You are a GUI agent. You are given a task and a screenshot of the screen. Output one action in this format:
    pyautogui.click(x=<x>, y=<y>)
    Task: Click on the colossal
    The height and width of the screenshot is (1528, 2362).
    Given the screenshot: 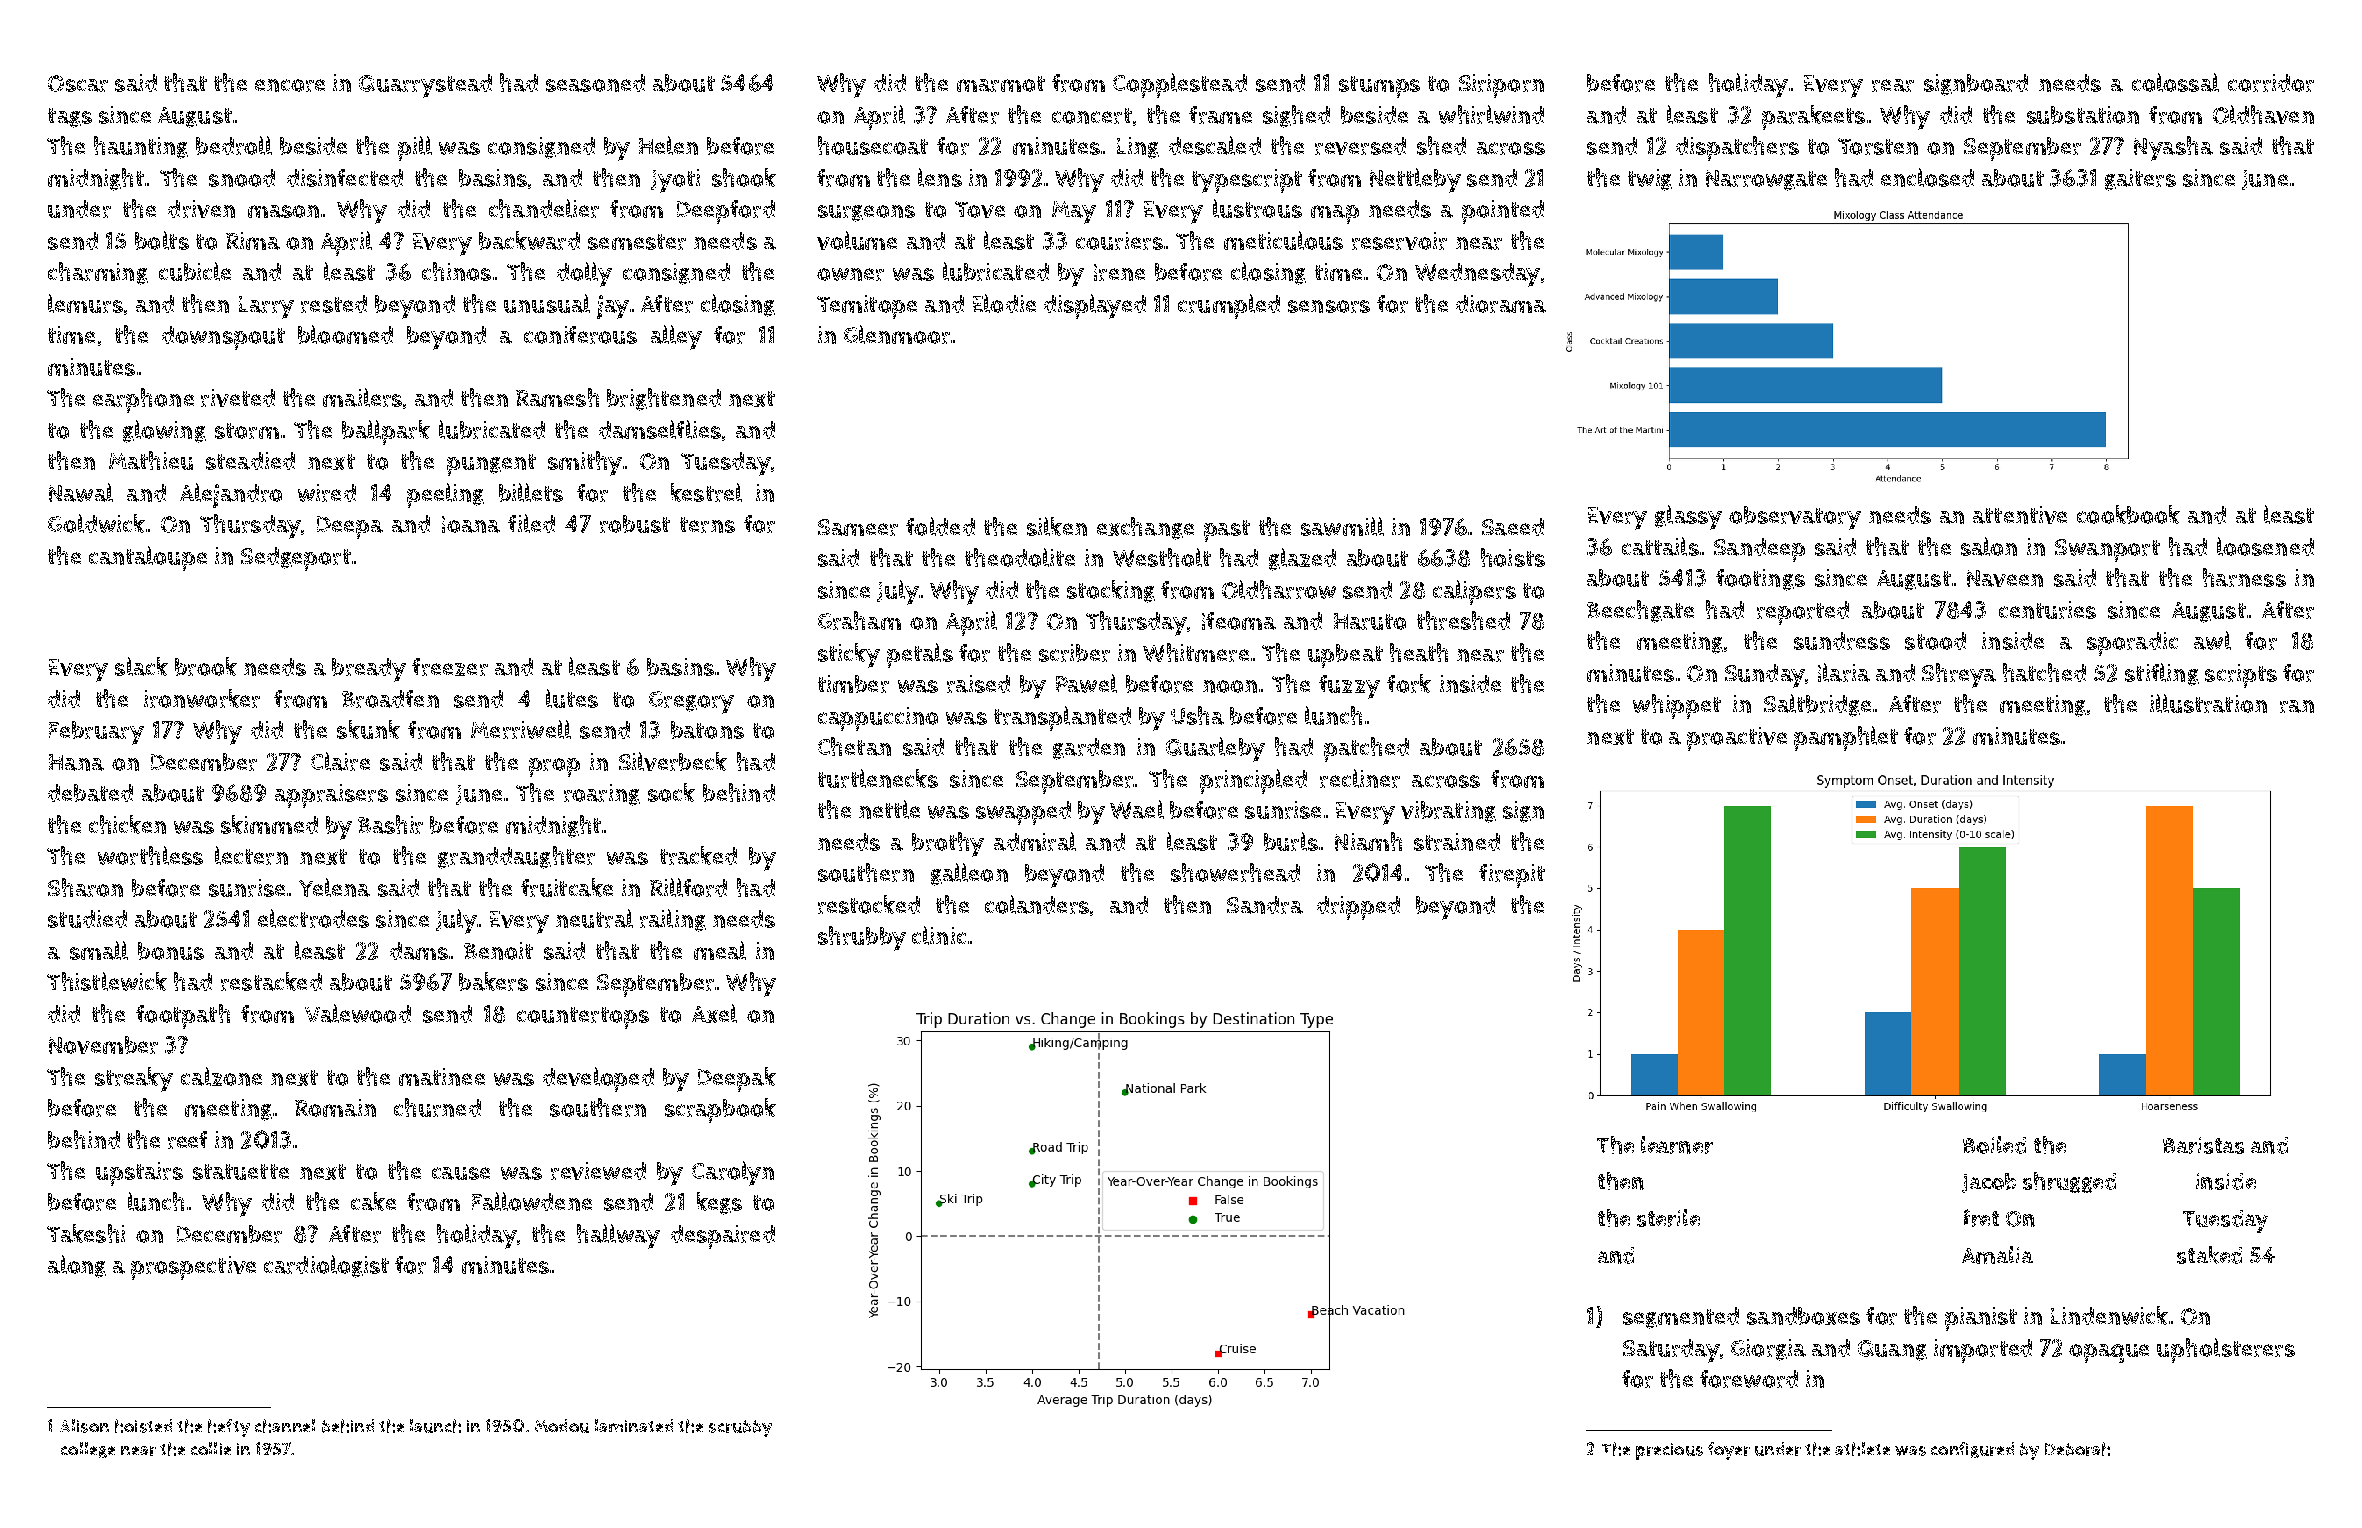 What is the action you would take?
    pyautogui.click(x=2175, y=82)
